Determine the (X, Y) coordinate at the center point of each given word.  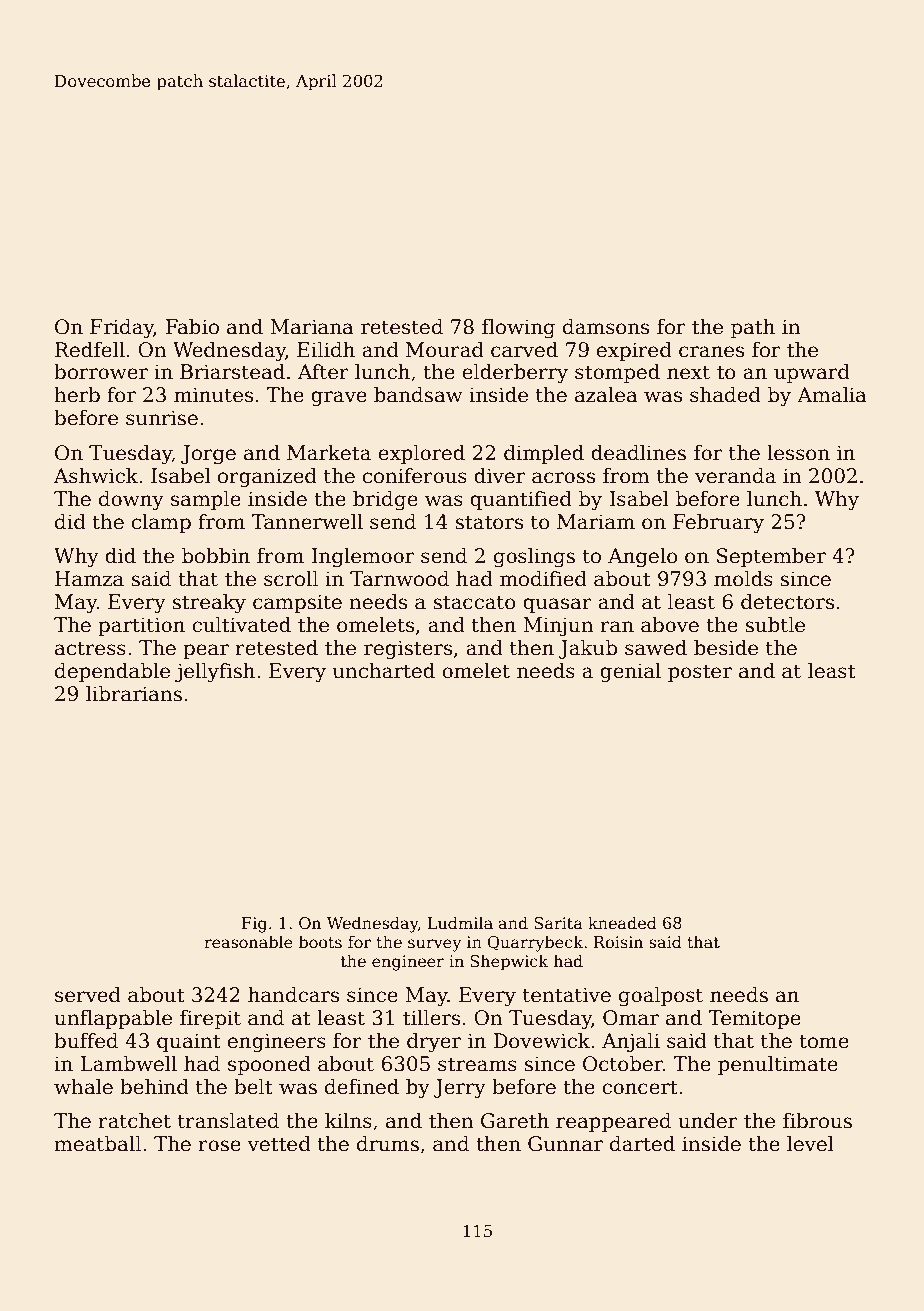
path (753, 328)
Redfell (90, 350)
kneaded (622, 922)
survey (434, 945)
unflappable (113, 1019)
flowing (518, 329)
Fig (254, 925)
